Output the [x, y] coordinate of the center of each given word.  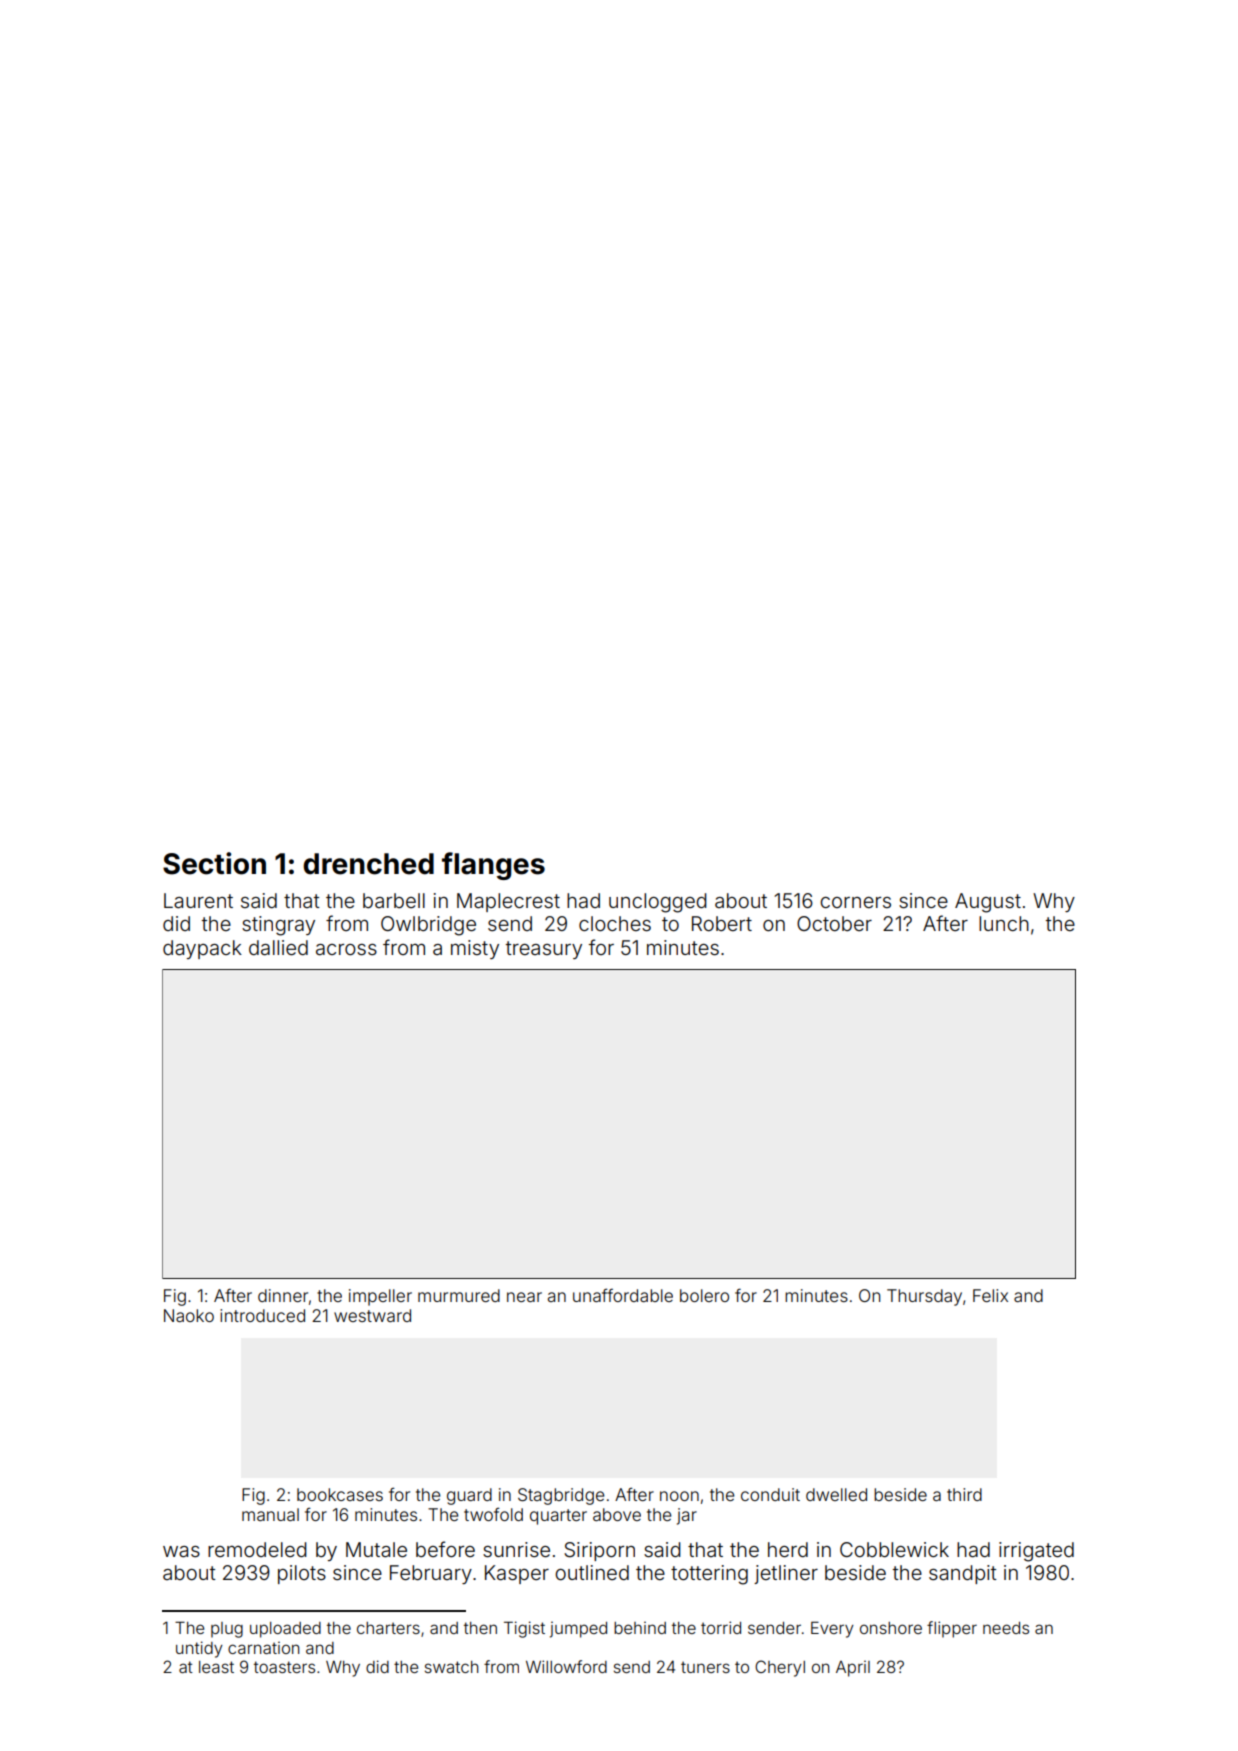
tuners [705, 1667]
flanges [493, 866]
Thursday [924, 1297]
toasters [284, 1667]
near [524, 1297]
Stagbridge [561, 1496]
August [988, 903]
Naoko [189, 1315]
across [346, 949]
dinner [283, 1295]
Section [214, 863]
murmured [459, 1295]
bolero [704, 1295]
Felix [990, 1295]
